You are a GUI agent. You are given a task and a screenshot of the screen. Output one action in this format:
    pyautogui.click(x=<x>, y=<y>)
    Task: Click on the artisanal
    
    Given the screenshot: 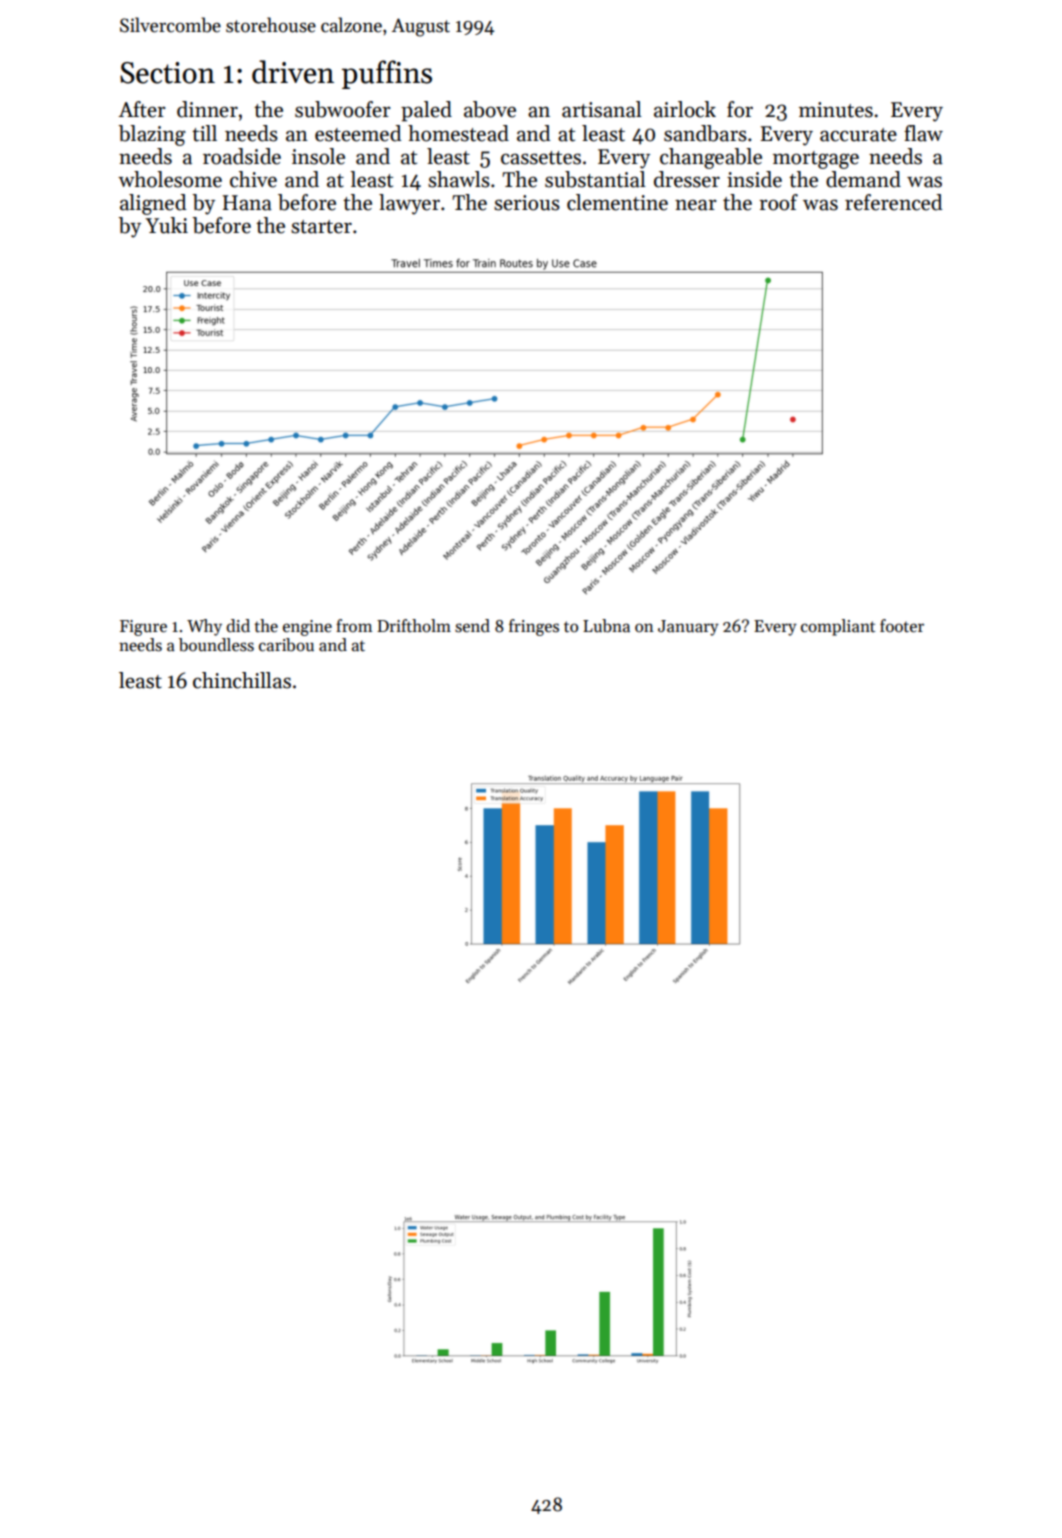 What is the action you would take?
    pyautogui.click(x=602, y=109)
